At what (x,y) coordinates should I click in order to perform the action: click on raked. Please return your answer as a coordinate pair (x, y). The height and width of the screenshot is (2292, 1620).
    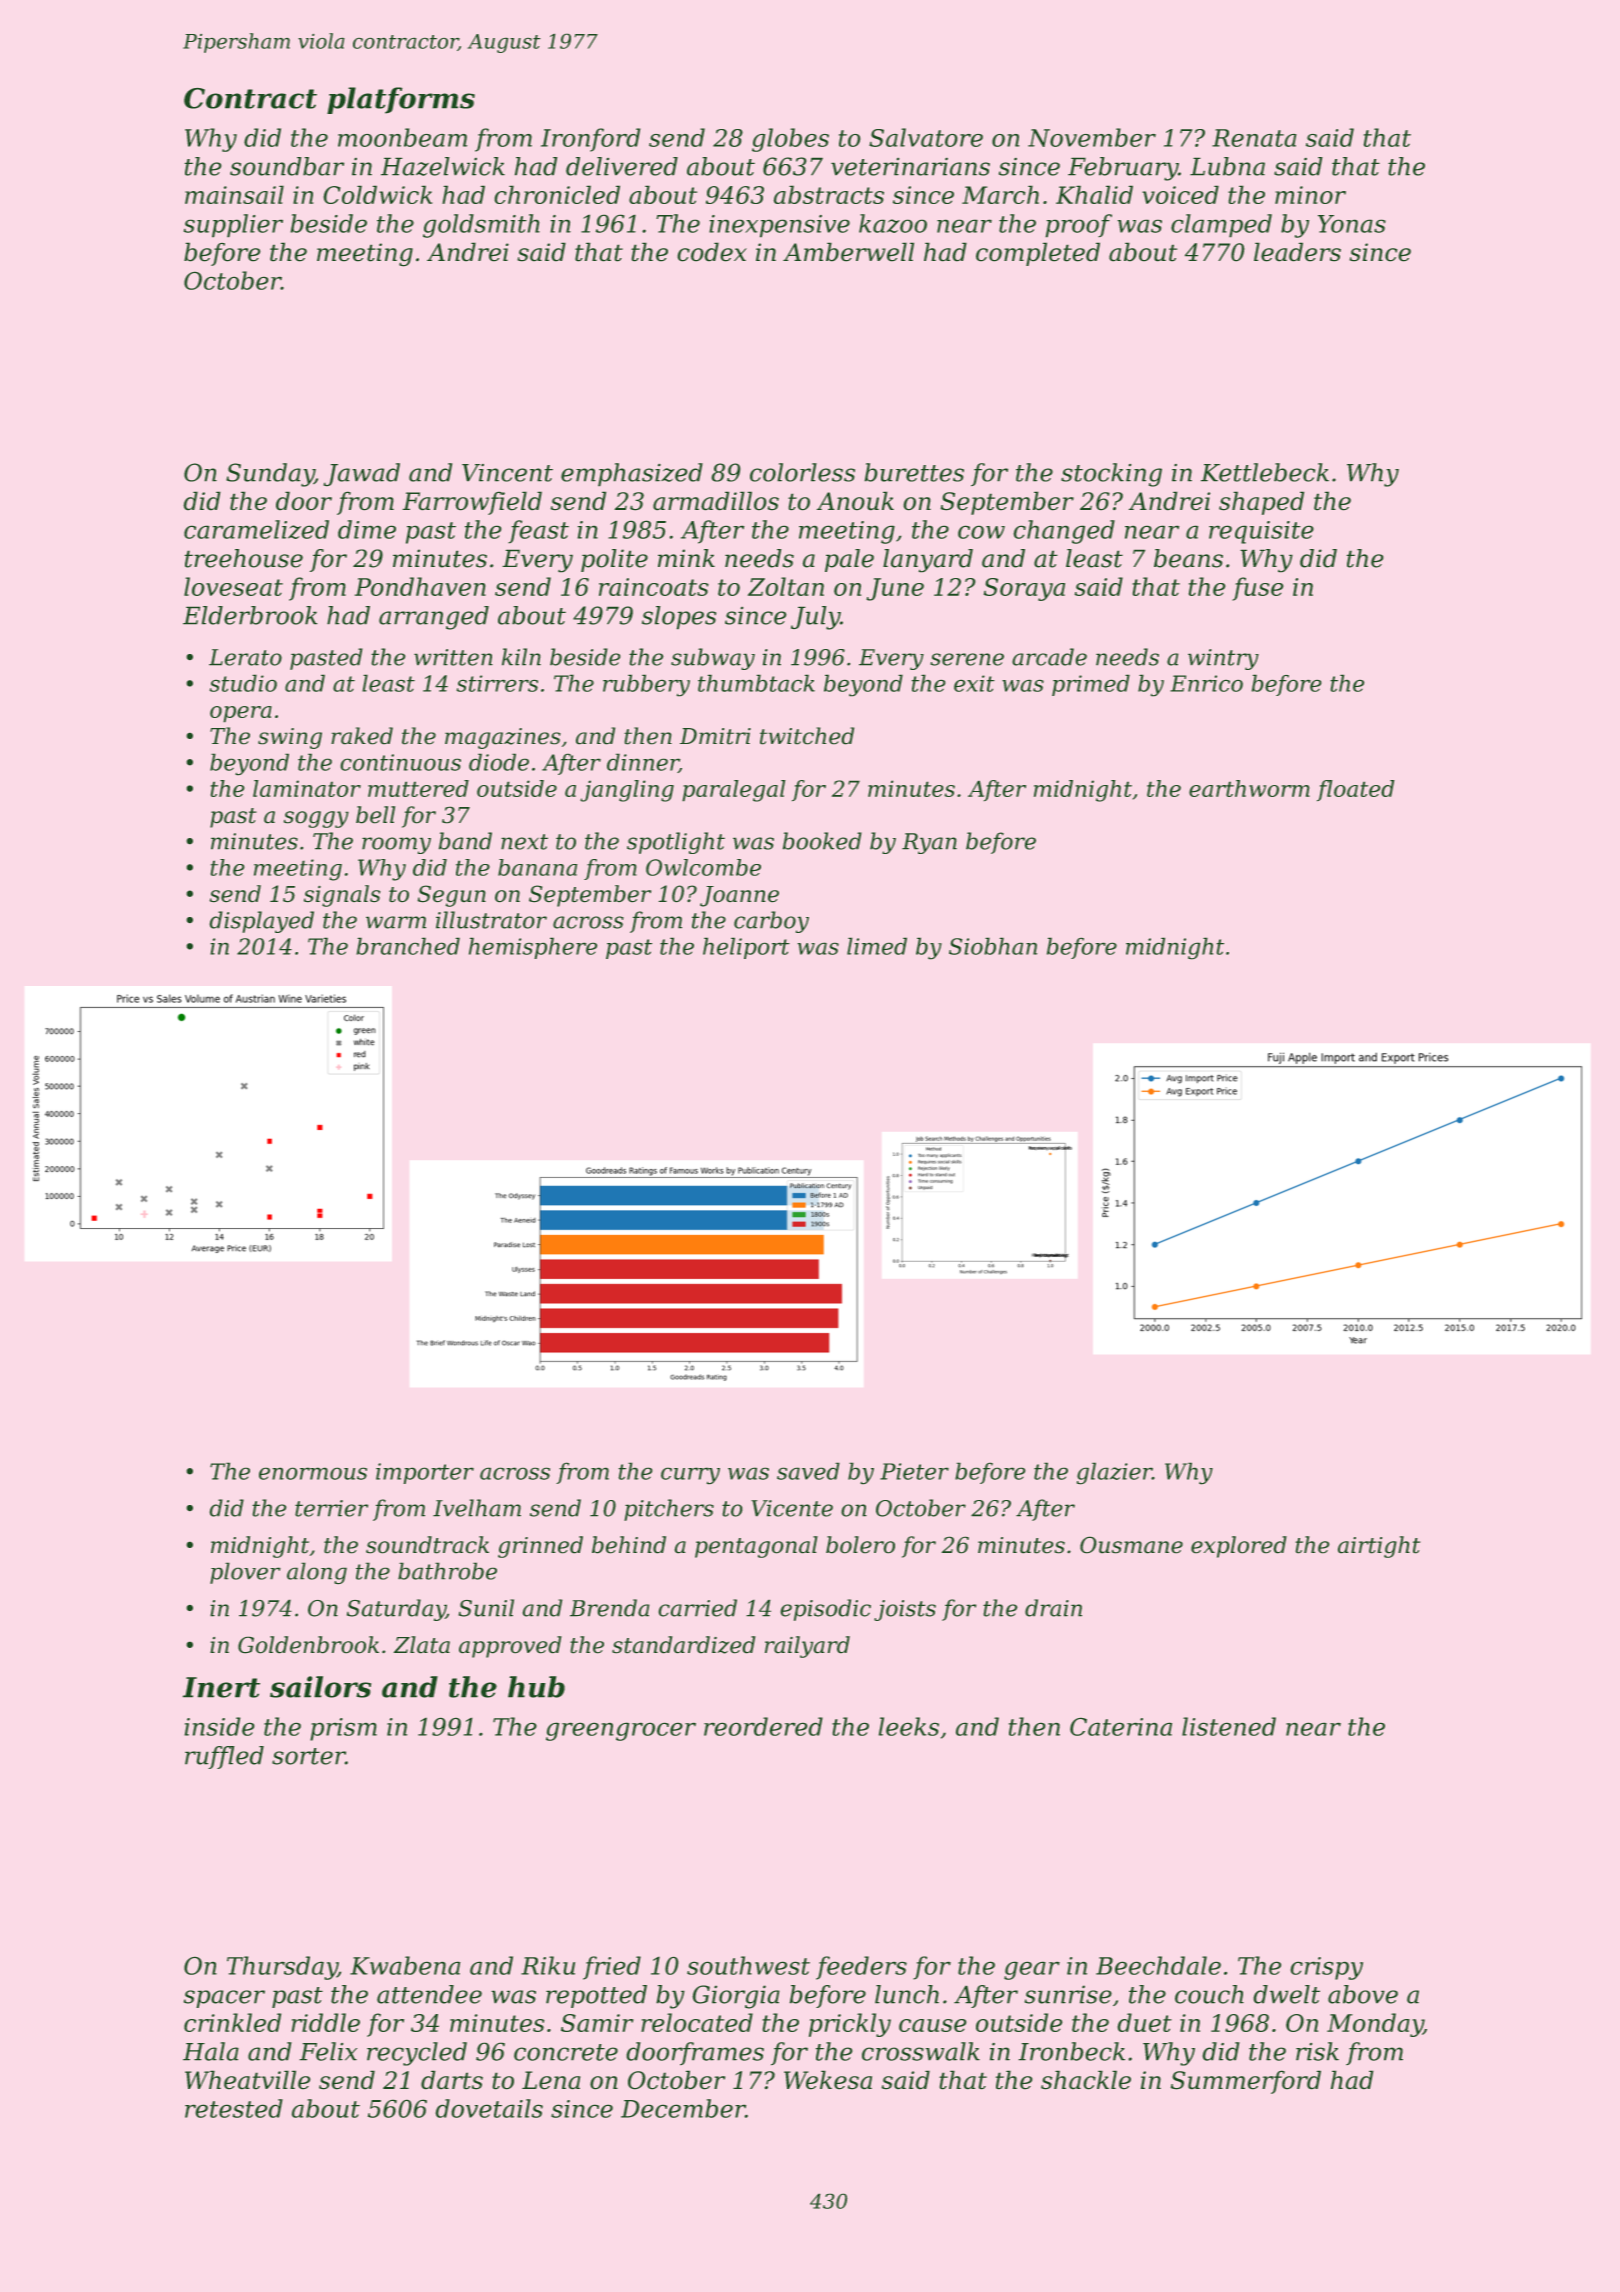
    Looking at the image, I should click on (362, 736).
